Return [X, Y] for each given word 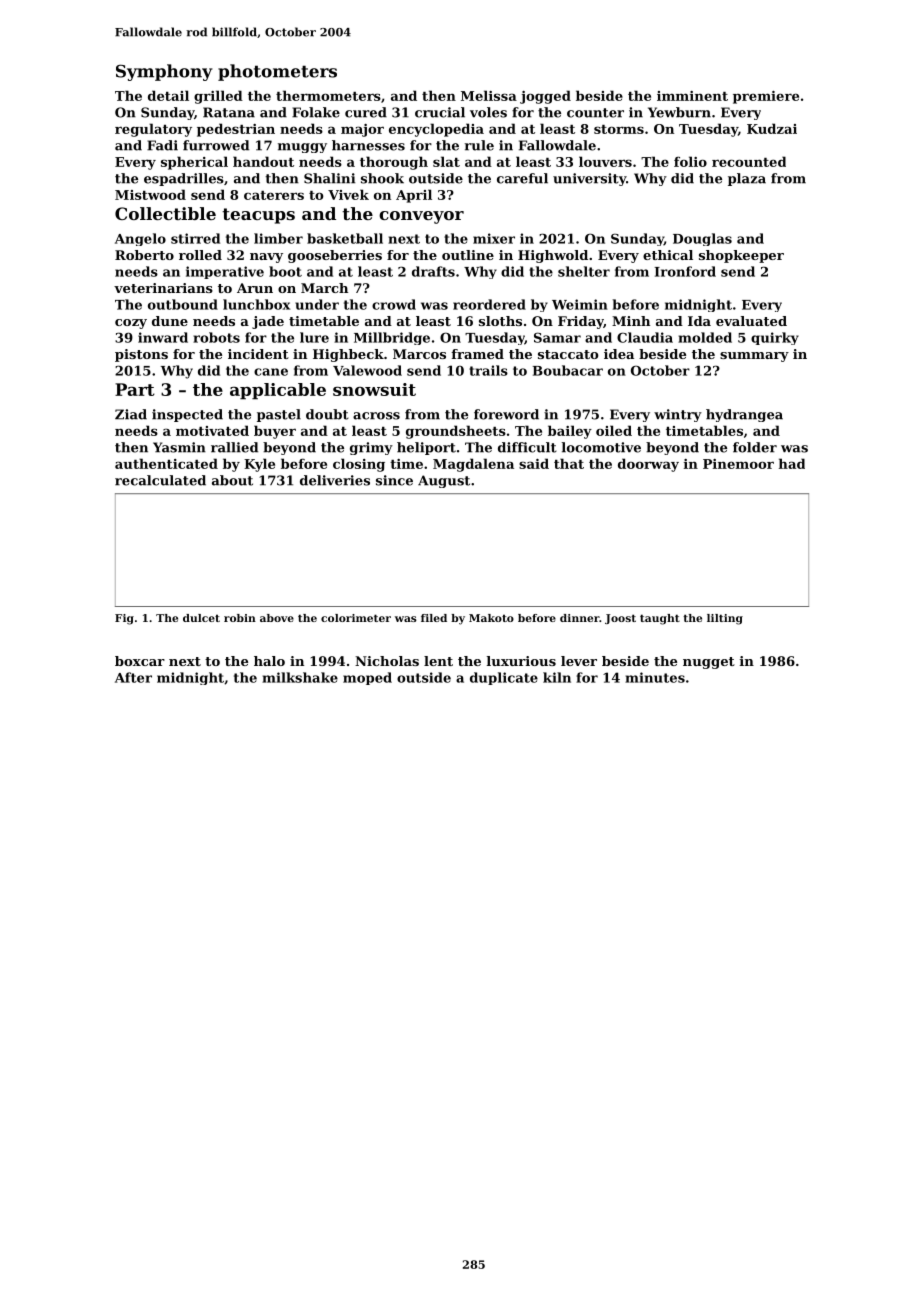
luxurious [521, 661]
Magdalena [473, 465]
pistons [141, 355]
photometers [277, 72]
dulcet [201, 618]
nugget [709, 663]
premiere [766, 97]
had [792, 463]
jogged [545, 97]
